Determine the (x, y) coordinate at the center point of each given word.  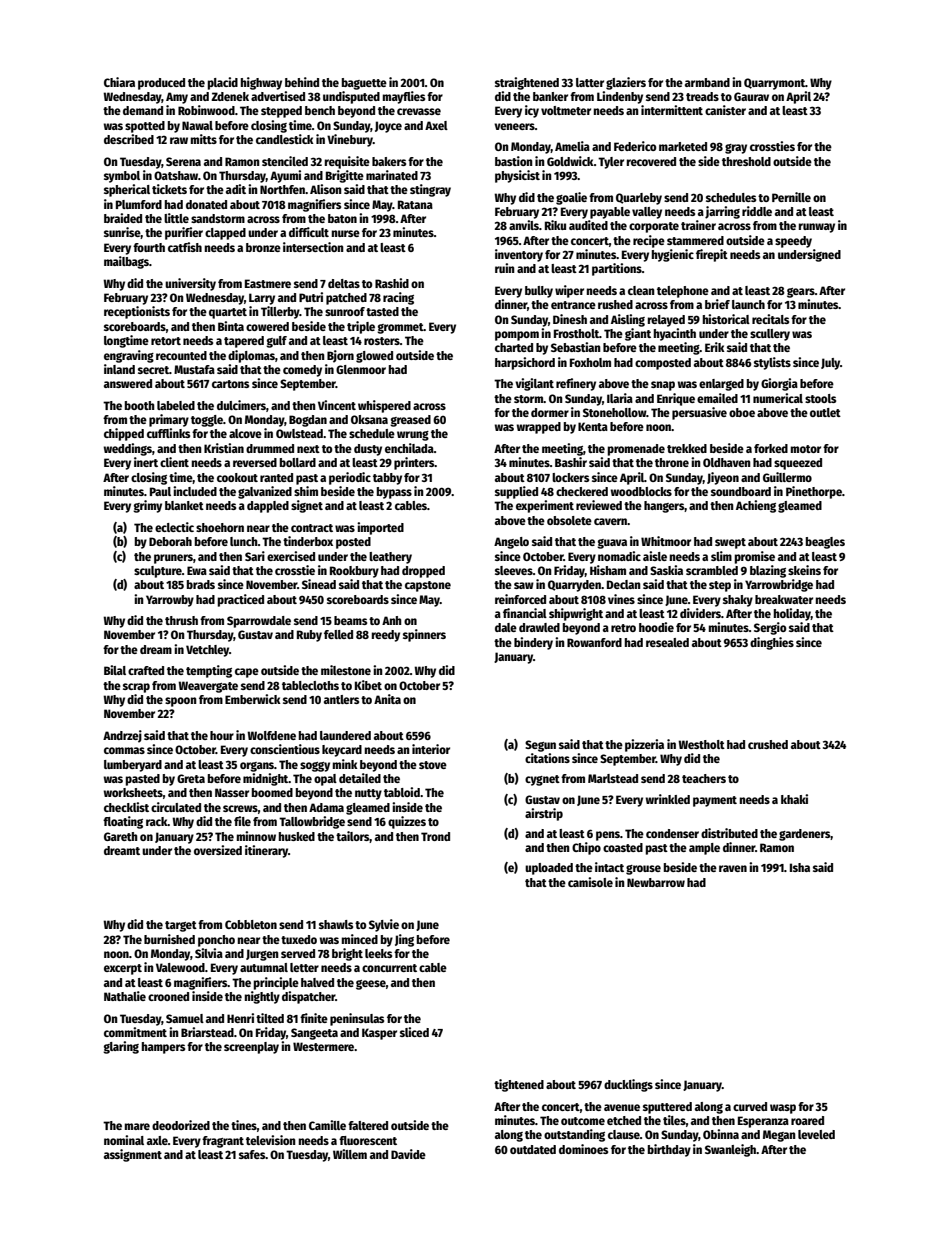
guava (612, 544)
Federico (635, 146)
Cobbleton (251, 924)
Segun (540, 746)
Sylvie (384, 925)
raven (733, 868)
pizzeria (644, 745)
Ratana (415, 204)
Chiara (119, 82)
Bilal (115, 670)
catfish (185, 247)
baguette (364, 84)
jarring (722, 212)
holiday (792, 614)
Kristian (224, 448)
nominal (124, 1140)
